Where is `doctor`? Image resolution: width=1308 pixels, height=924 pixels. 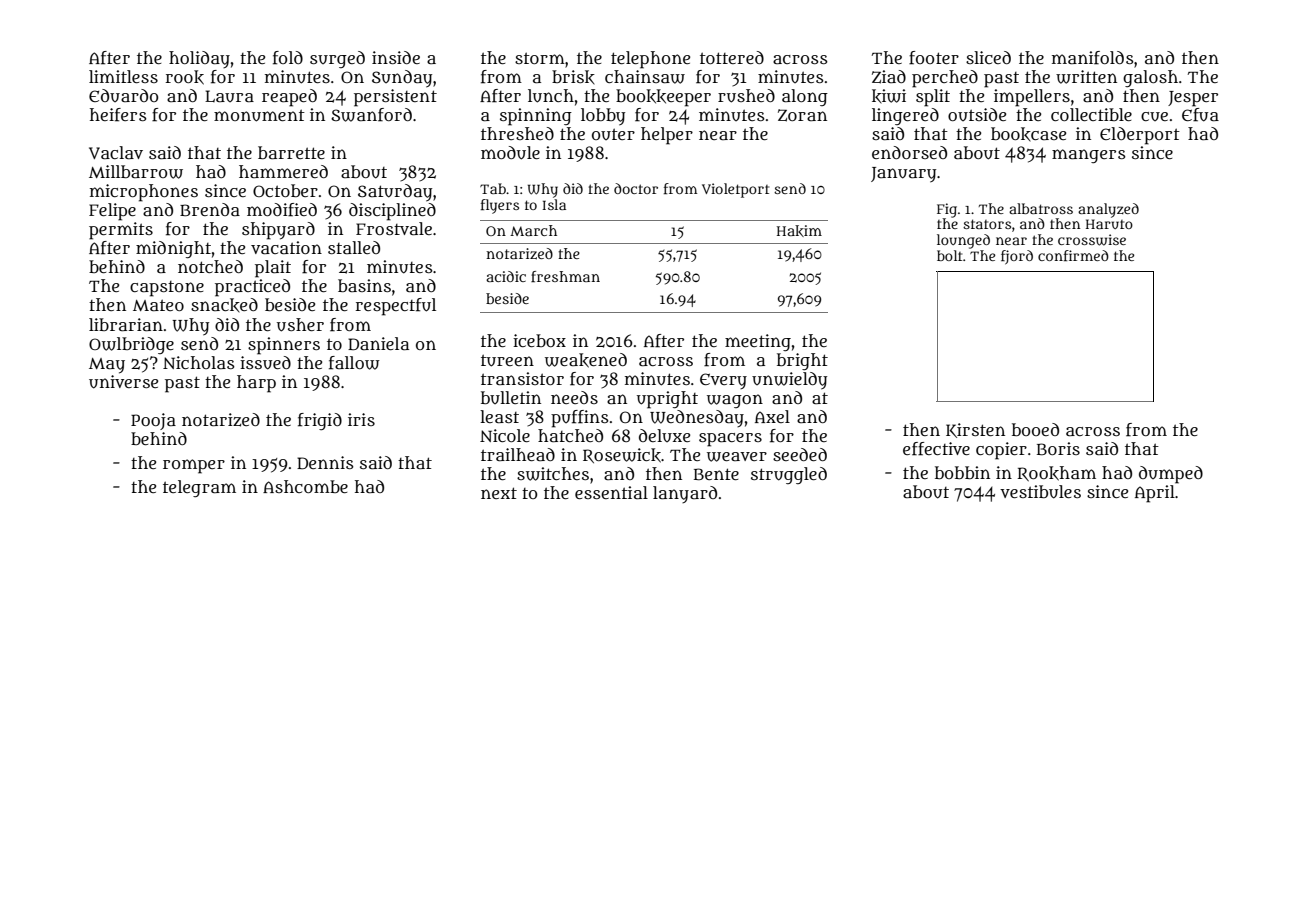
doctor is located at coordinates (636, 188).
